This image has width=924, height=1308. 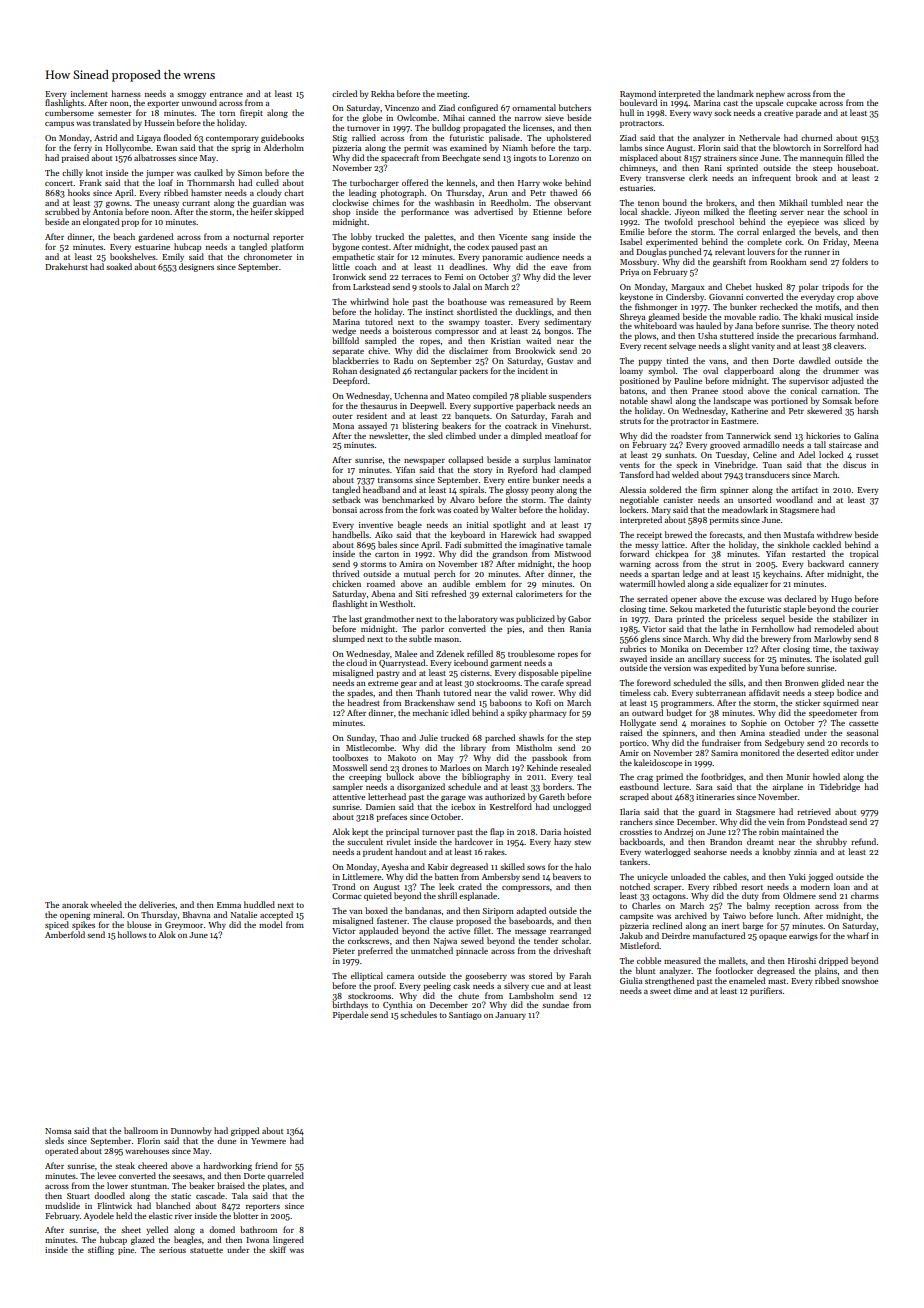 I want to click on nephew, so click(x=770, y=94).
